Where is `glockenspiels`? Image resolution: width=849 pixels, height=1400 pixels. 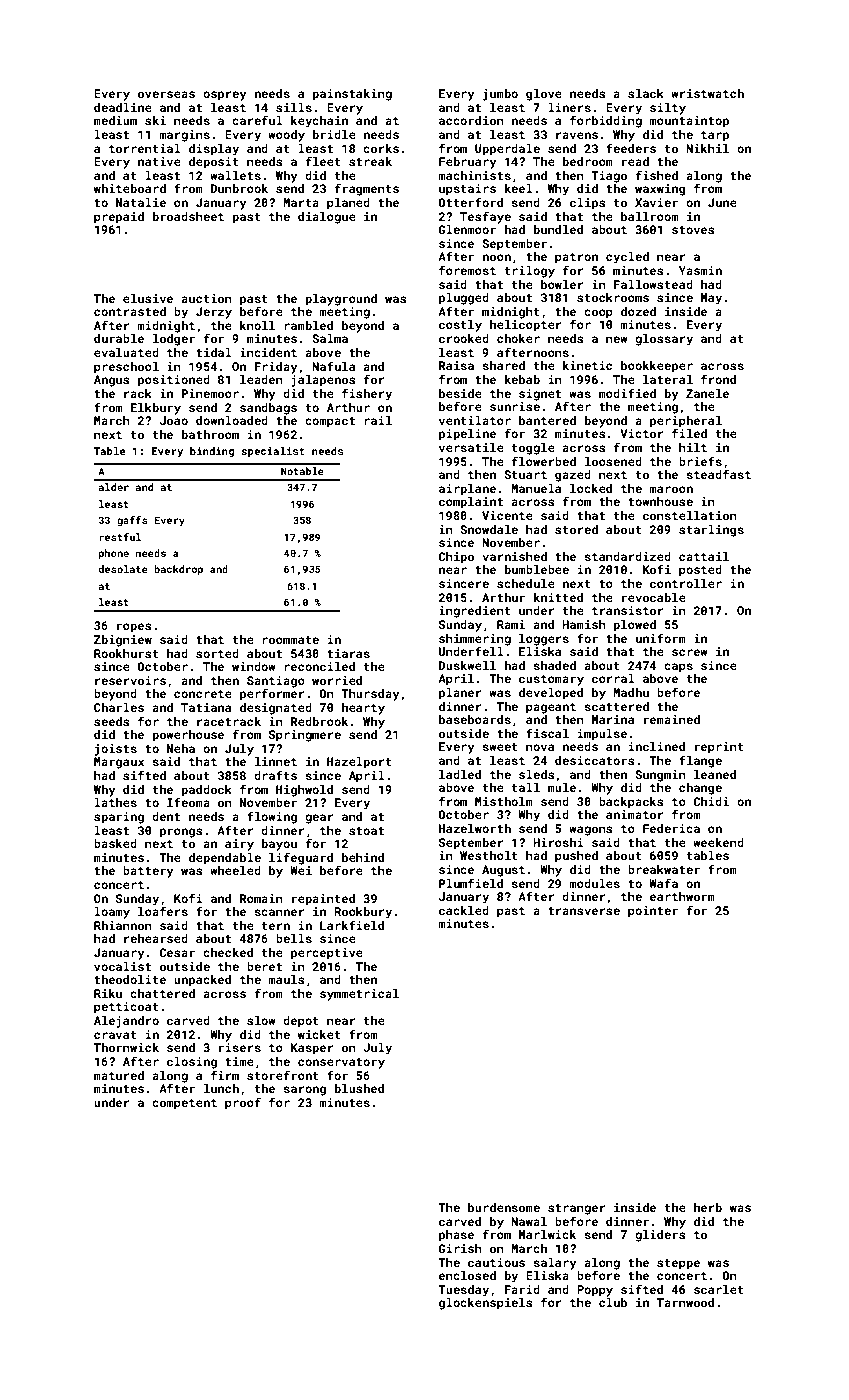 glockenspiels is located at coordinates (486, 1304).
